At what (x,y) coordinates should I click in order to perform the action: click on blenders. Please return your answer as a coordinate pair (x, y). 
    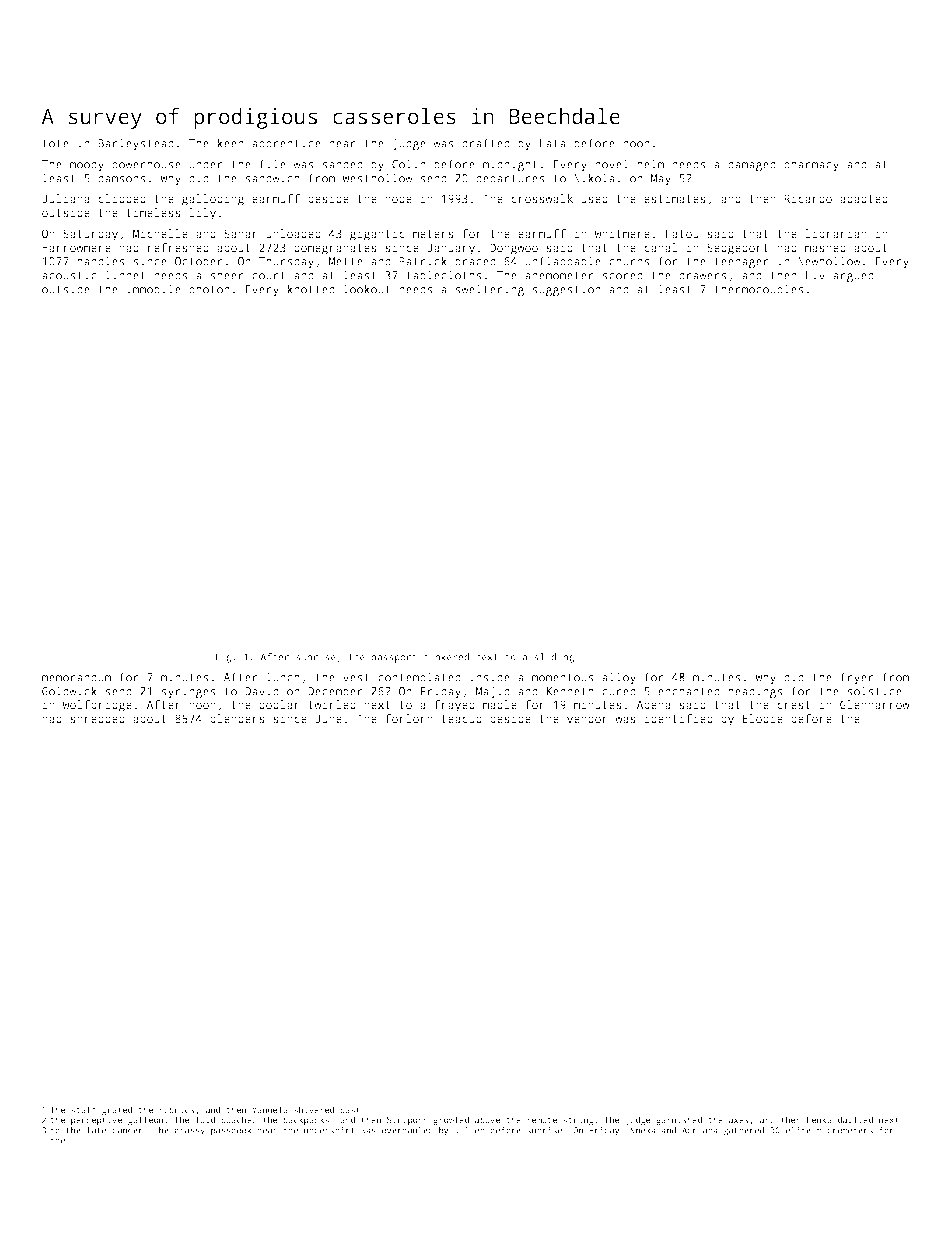
    Looking at the image, I should click on (237, 718).
